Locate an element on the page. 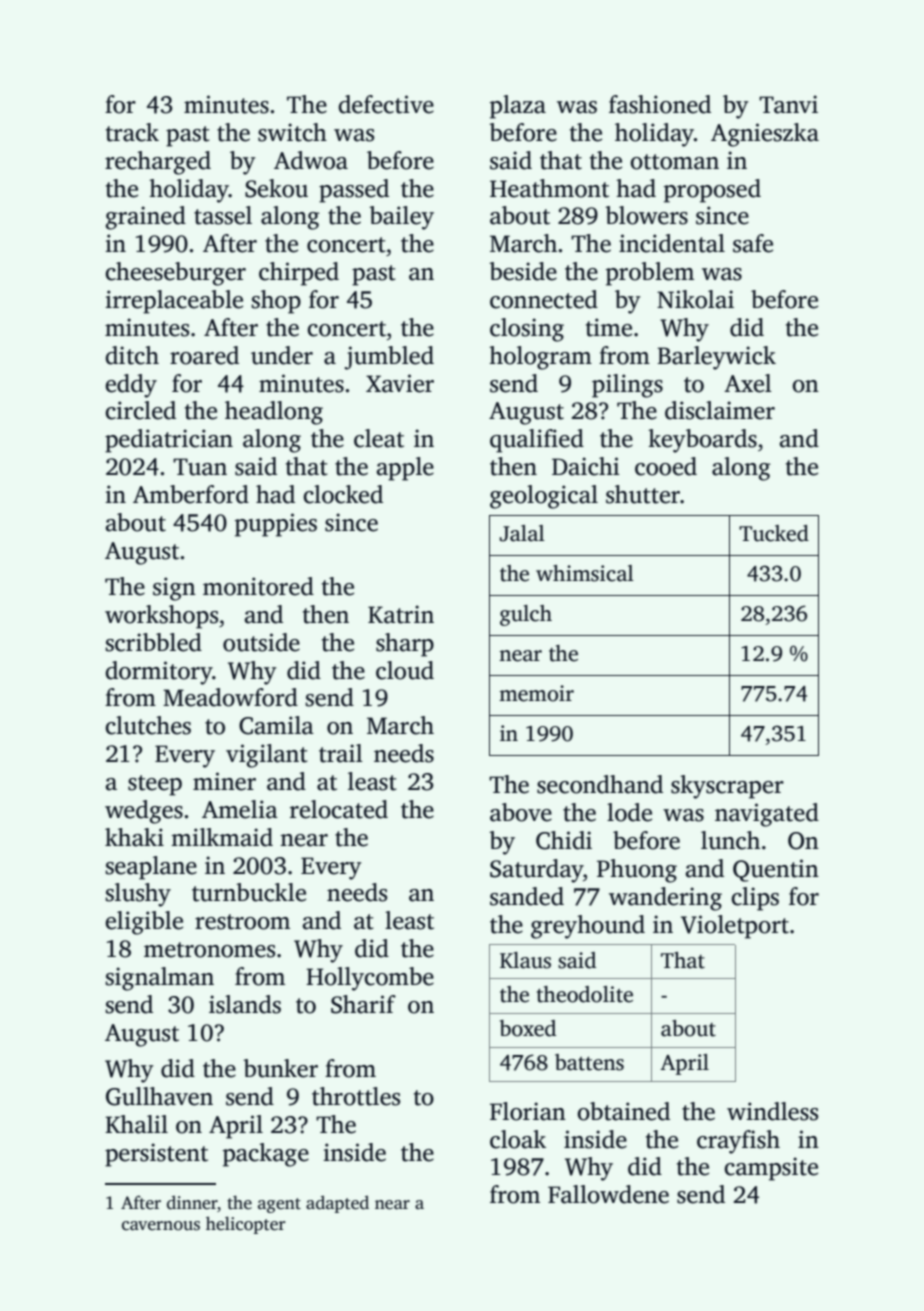 The image size is (924, 1311). scribbled is located at coordinates (153, 642).
